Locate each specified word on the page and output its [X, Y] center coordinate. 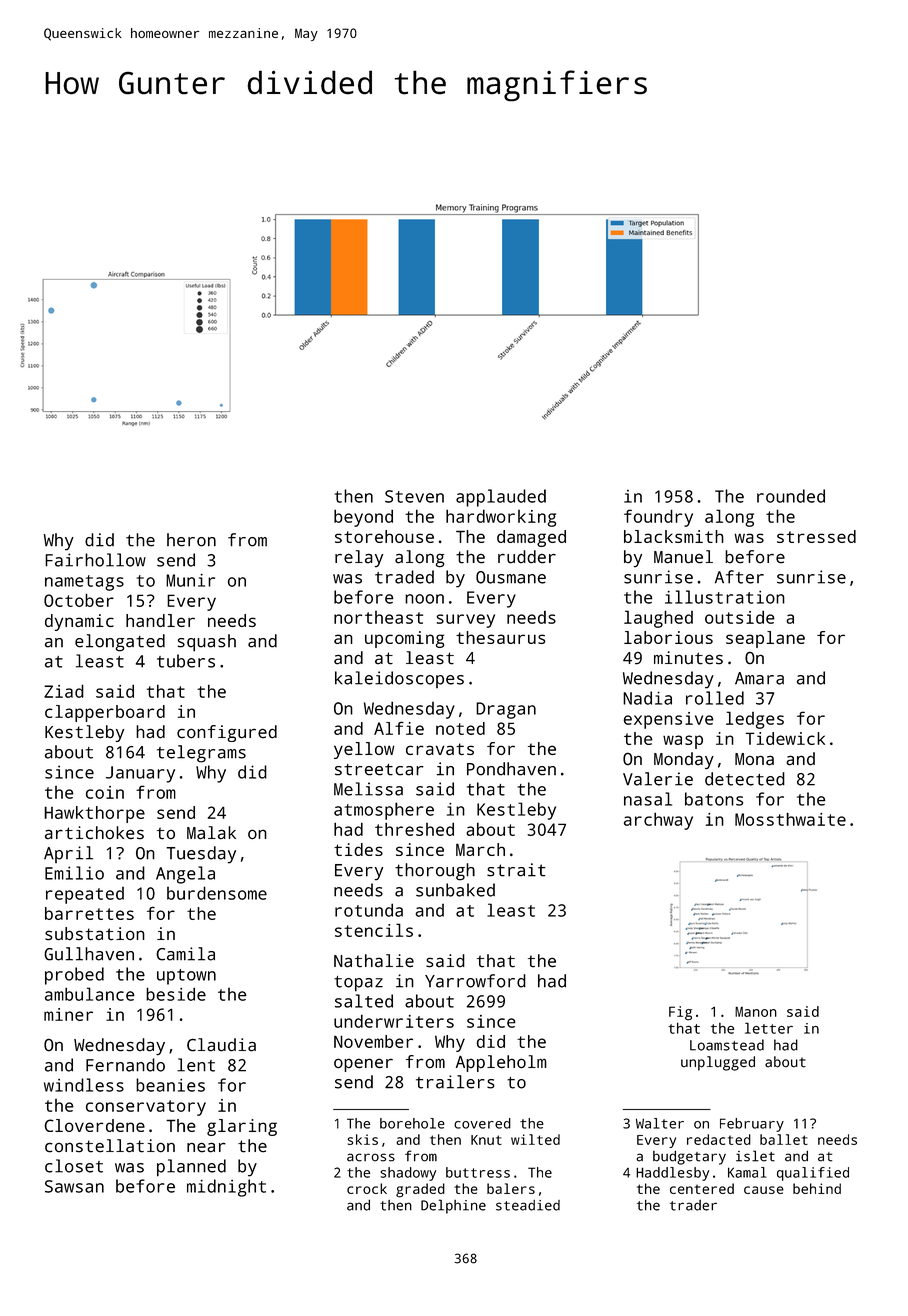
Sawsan [74, 1186]
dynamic [79, 622]
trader [693, 1205]
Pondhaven [511, 769]
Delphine [453, 1206]
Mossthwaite [790, 819]
